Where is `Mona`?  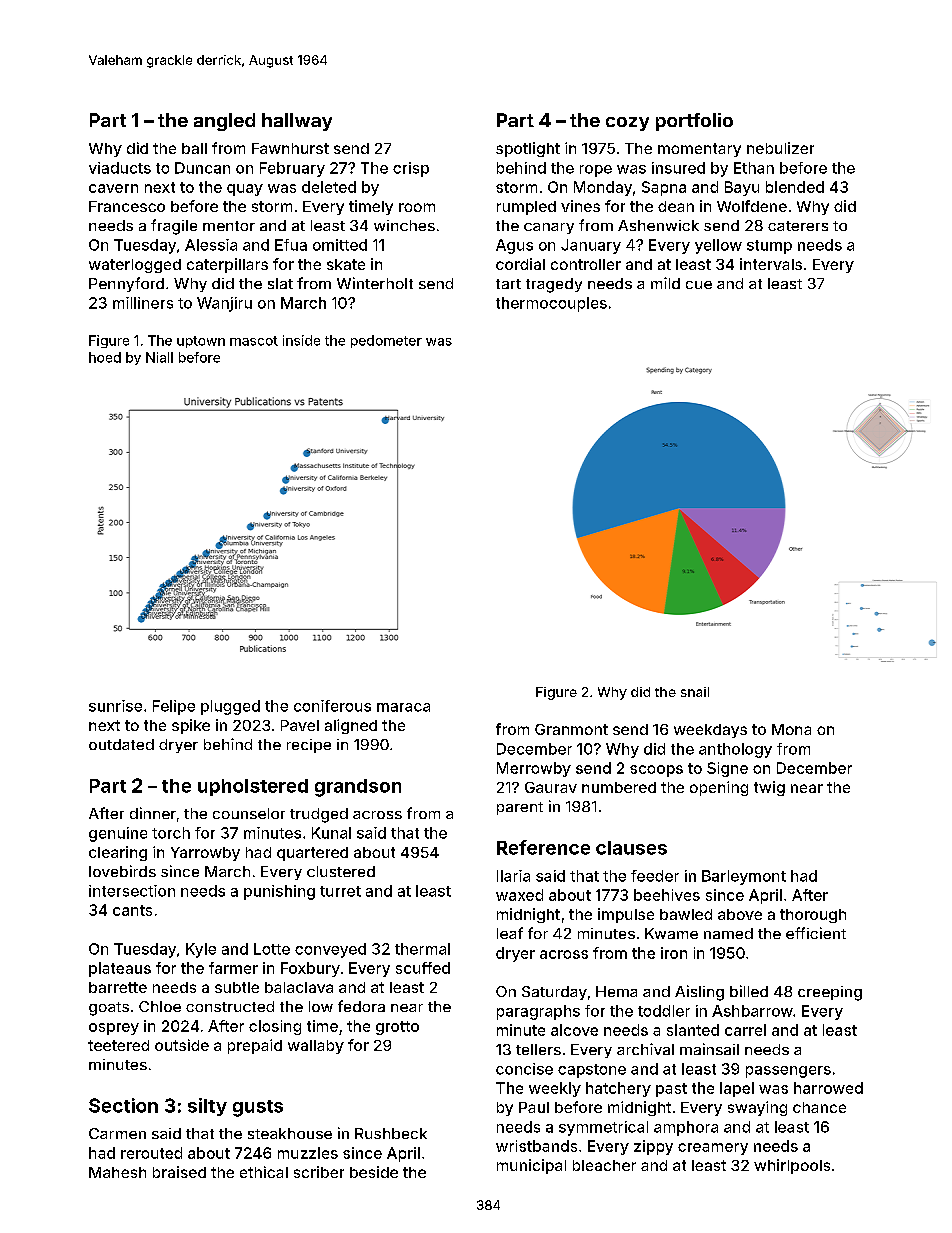 Mona is located at coordinates (791, 729).
